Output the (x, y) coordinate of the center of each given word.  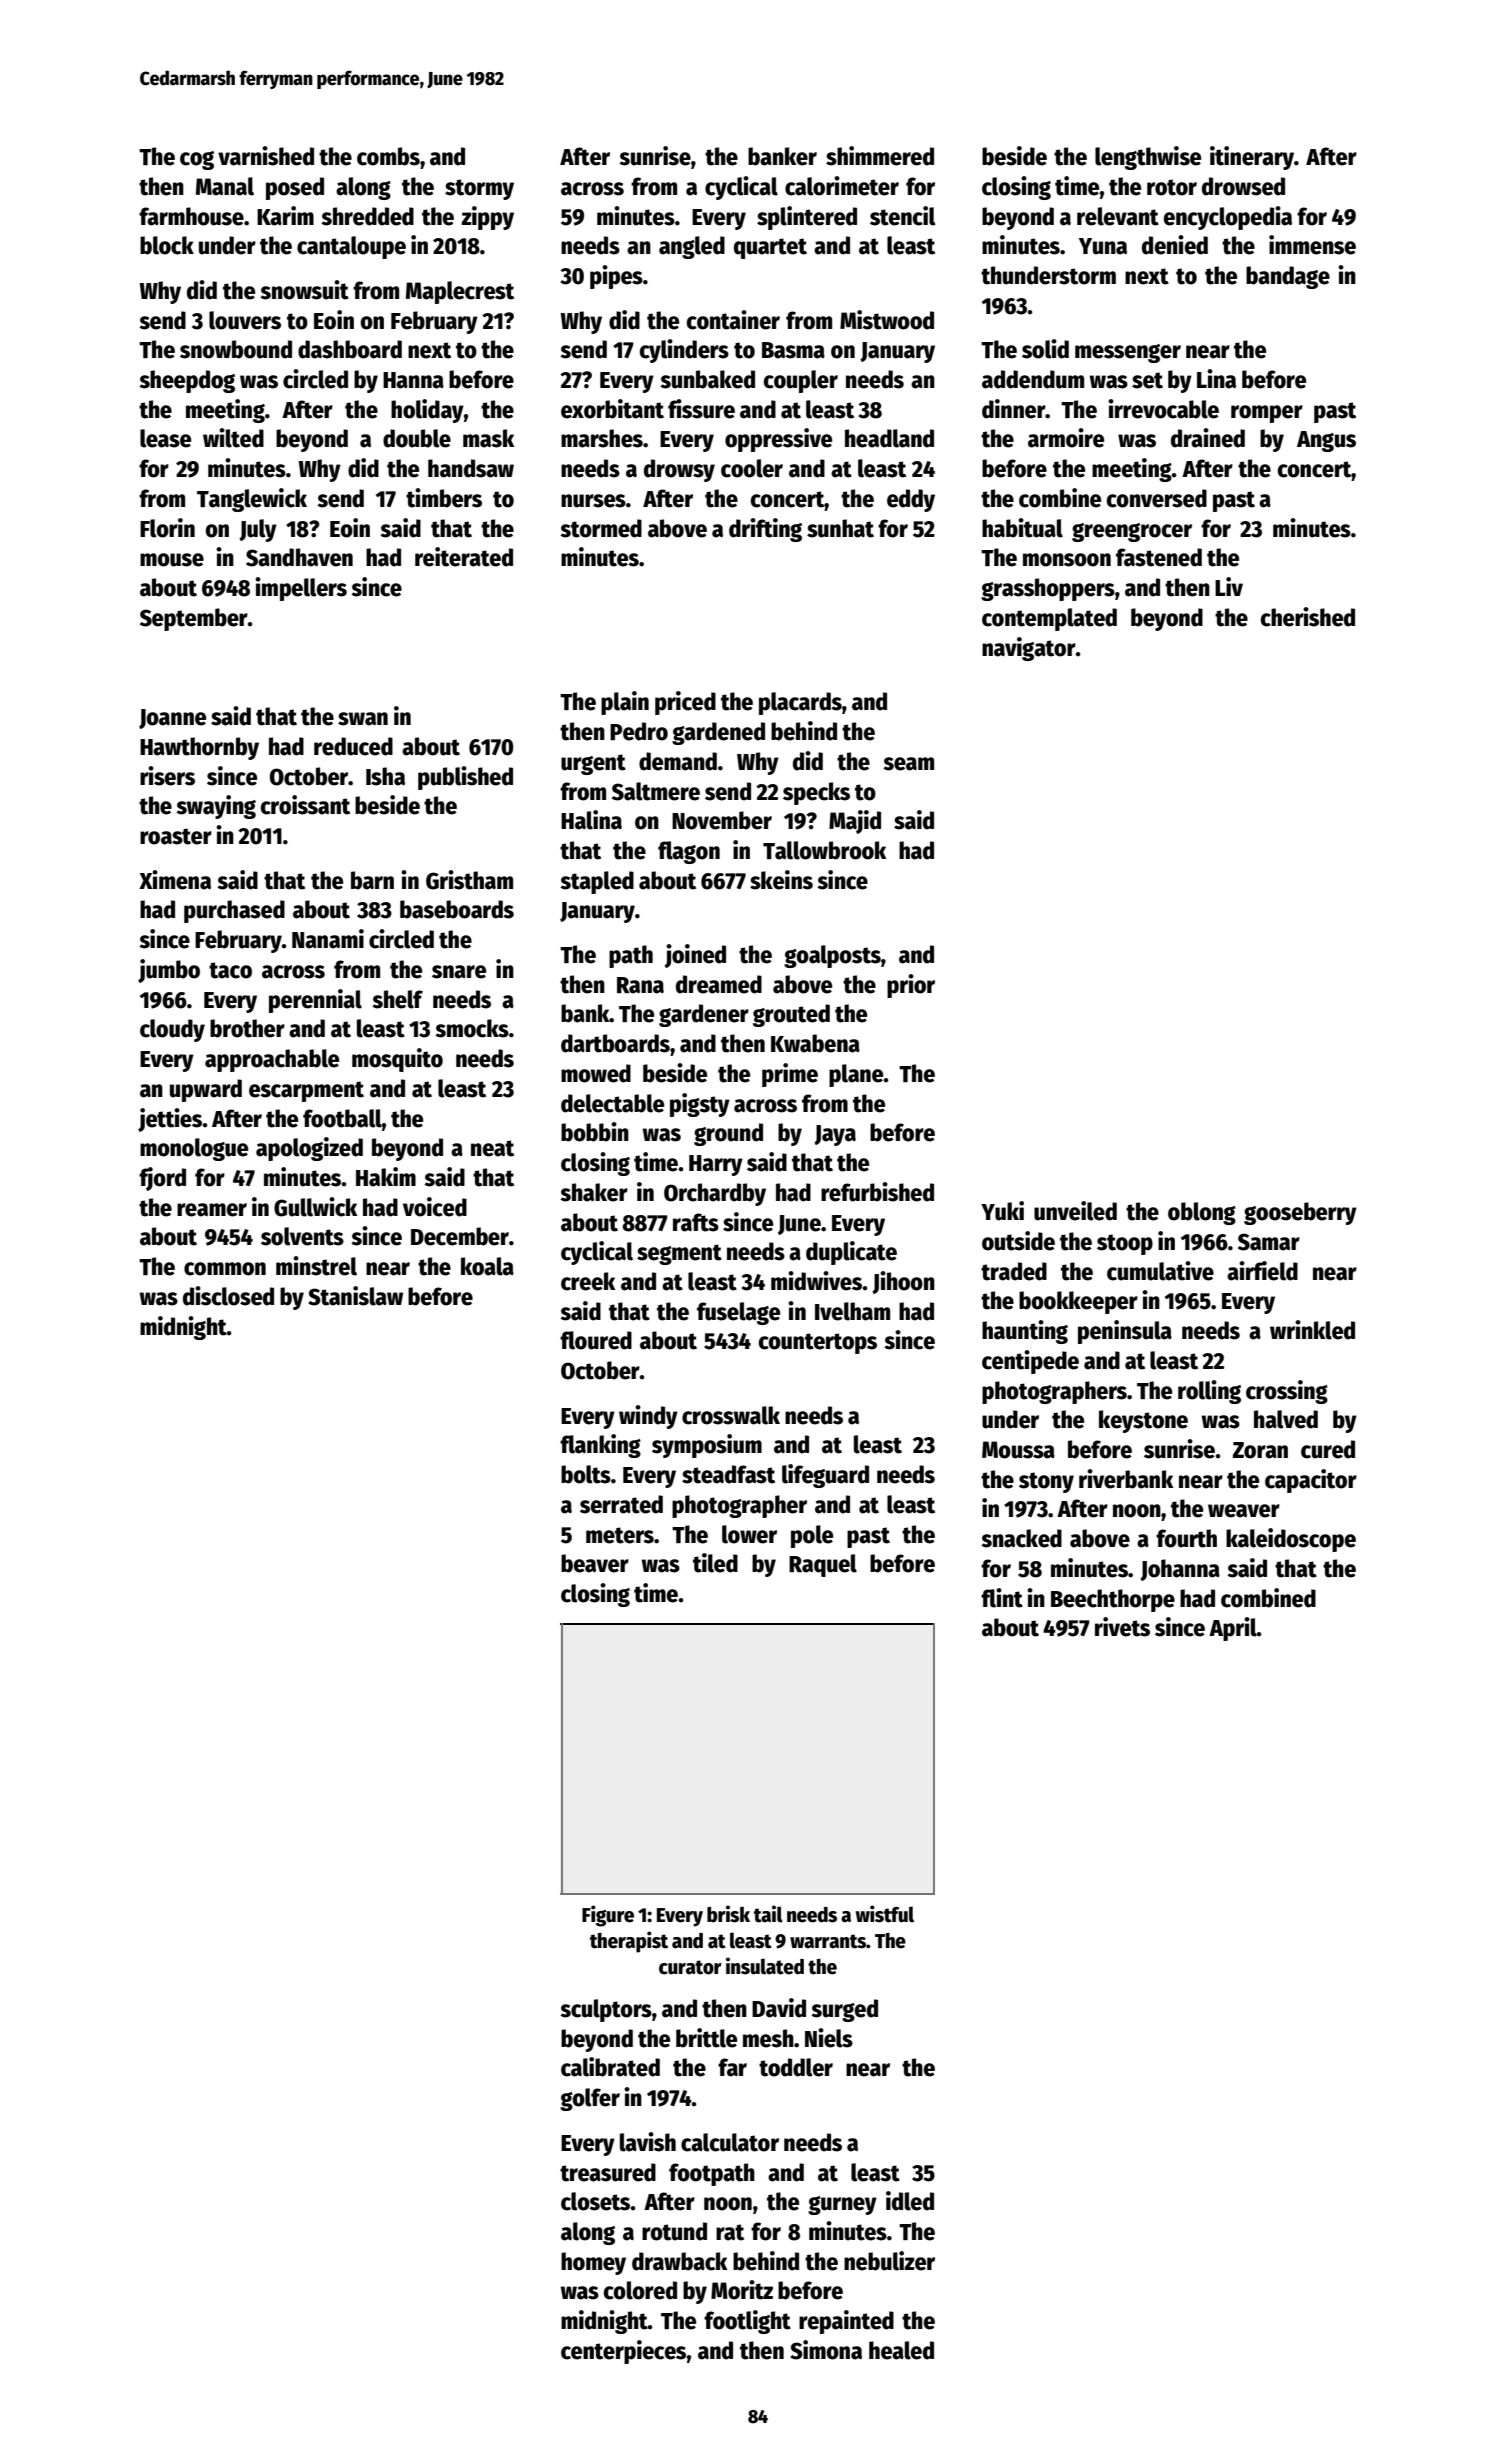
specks (816, 793)
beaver (595, 1563)
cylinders (684, 351)
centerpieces (624, 2352)
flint (1002, 1598)
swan (363, 719)
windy (648, 1417)
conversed (1157, 498)
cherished (1308, 617)
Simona (826, 2350)
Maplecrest (460, 292)
